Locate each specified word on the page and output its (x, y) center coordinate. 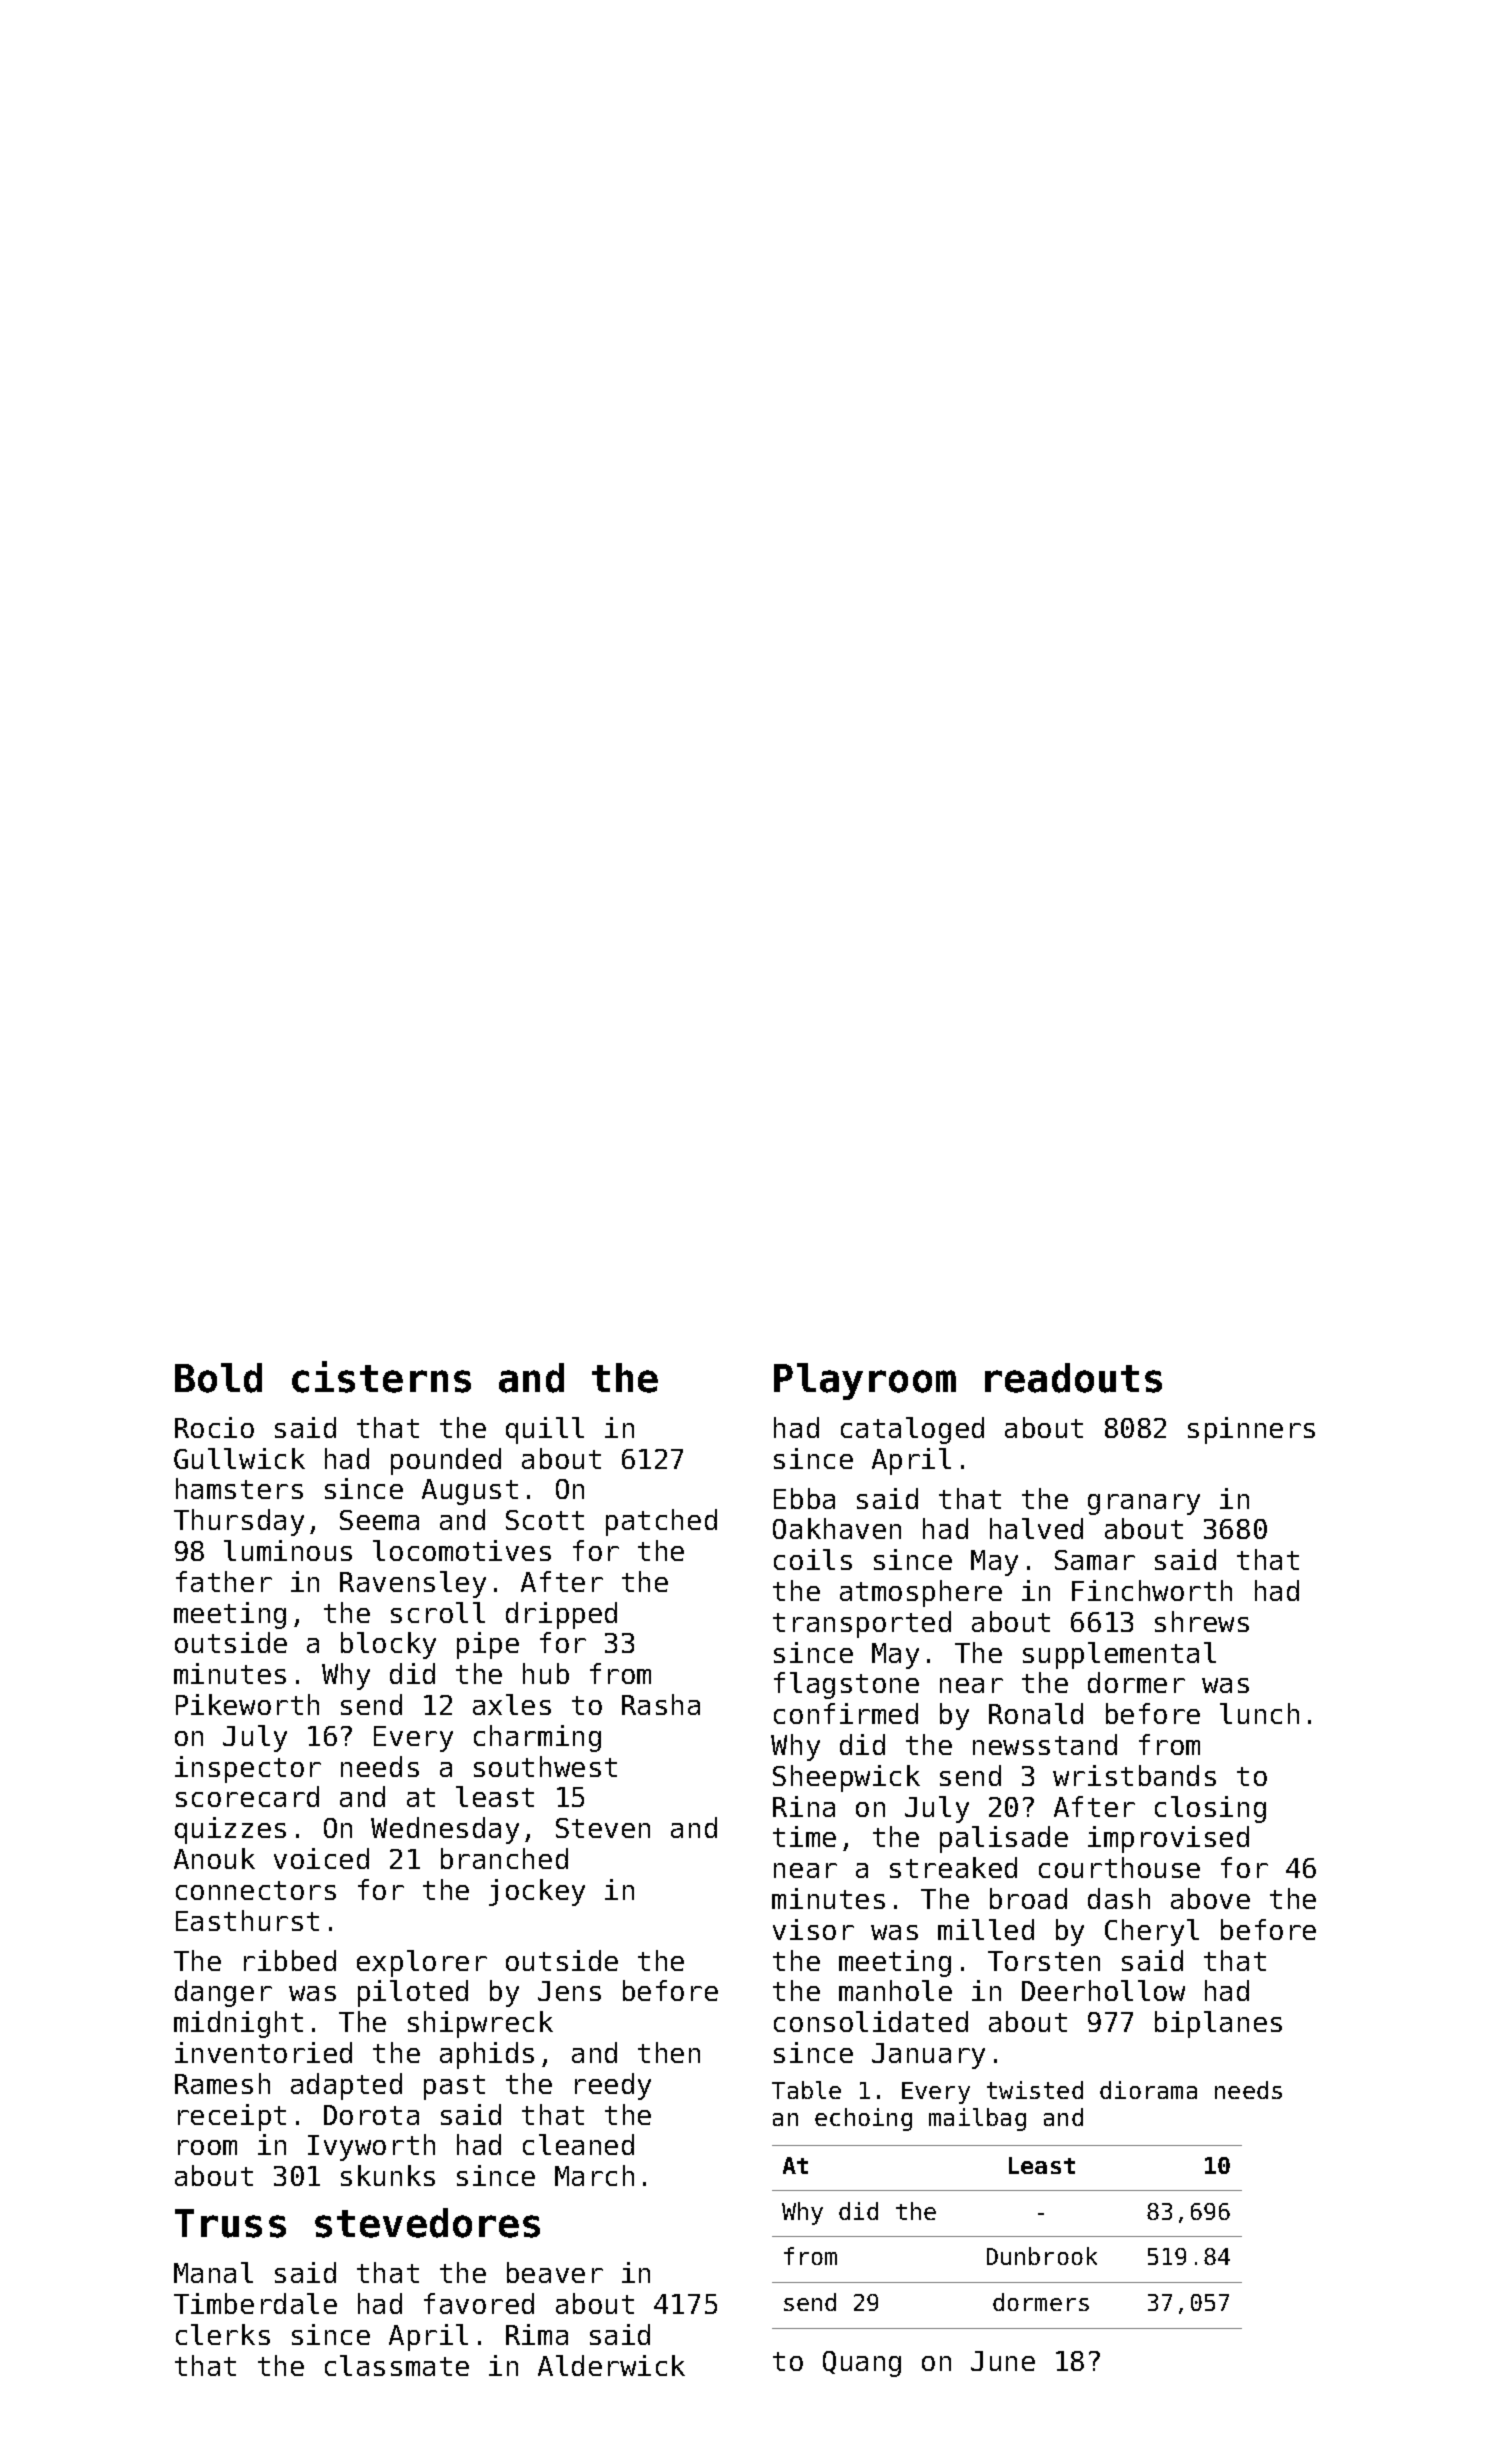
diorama (1148, 2090)
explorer (422, 1963)
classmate (397, 2365)
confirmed (846, 1713)
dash (1119, 1898)
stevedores (427, 2223)
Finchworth (1152, 1590)
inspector (248, 1769)
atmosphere (921, 1593)
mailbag (977, 2119)
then (669, 2052)
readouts (1073, 1378)
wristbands (1134, 1775)
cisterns (381, 1377)
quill (545, 1430)
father (224, 1581)
